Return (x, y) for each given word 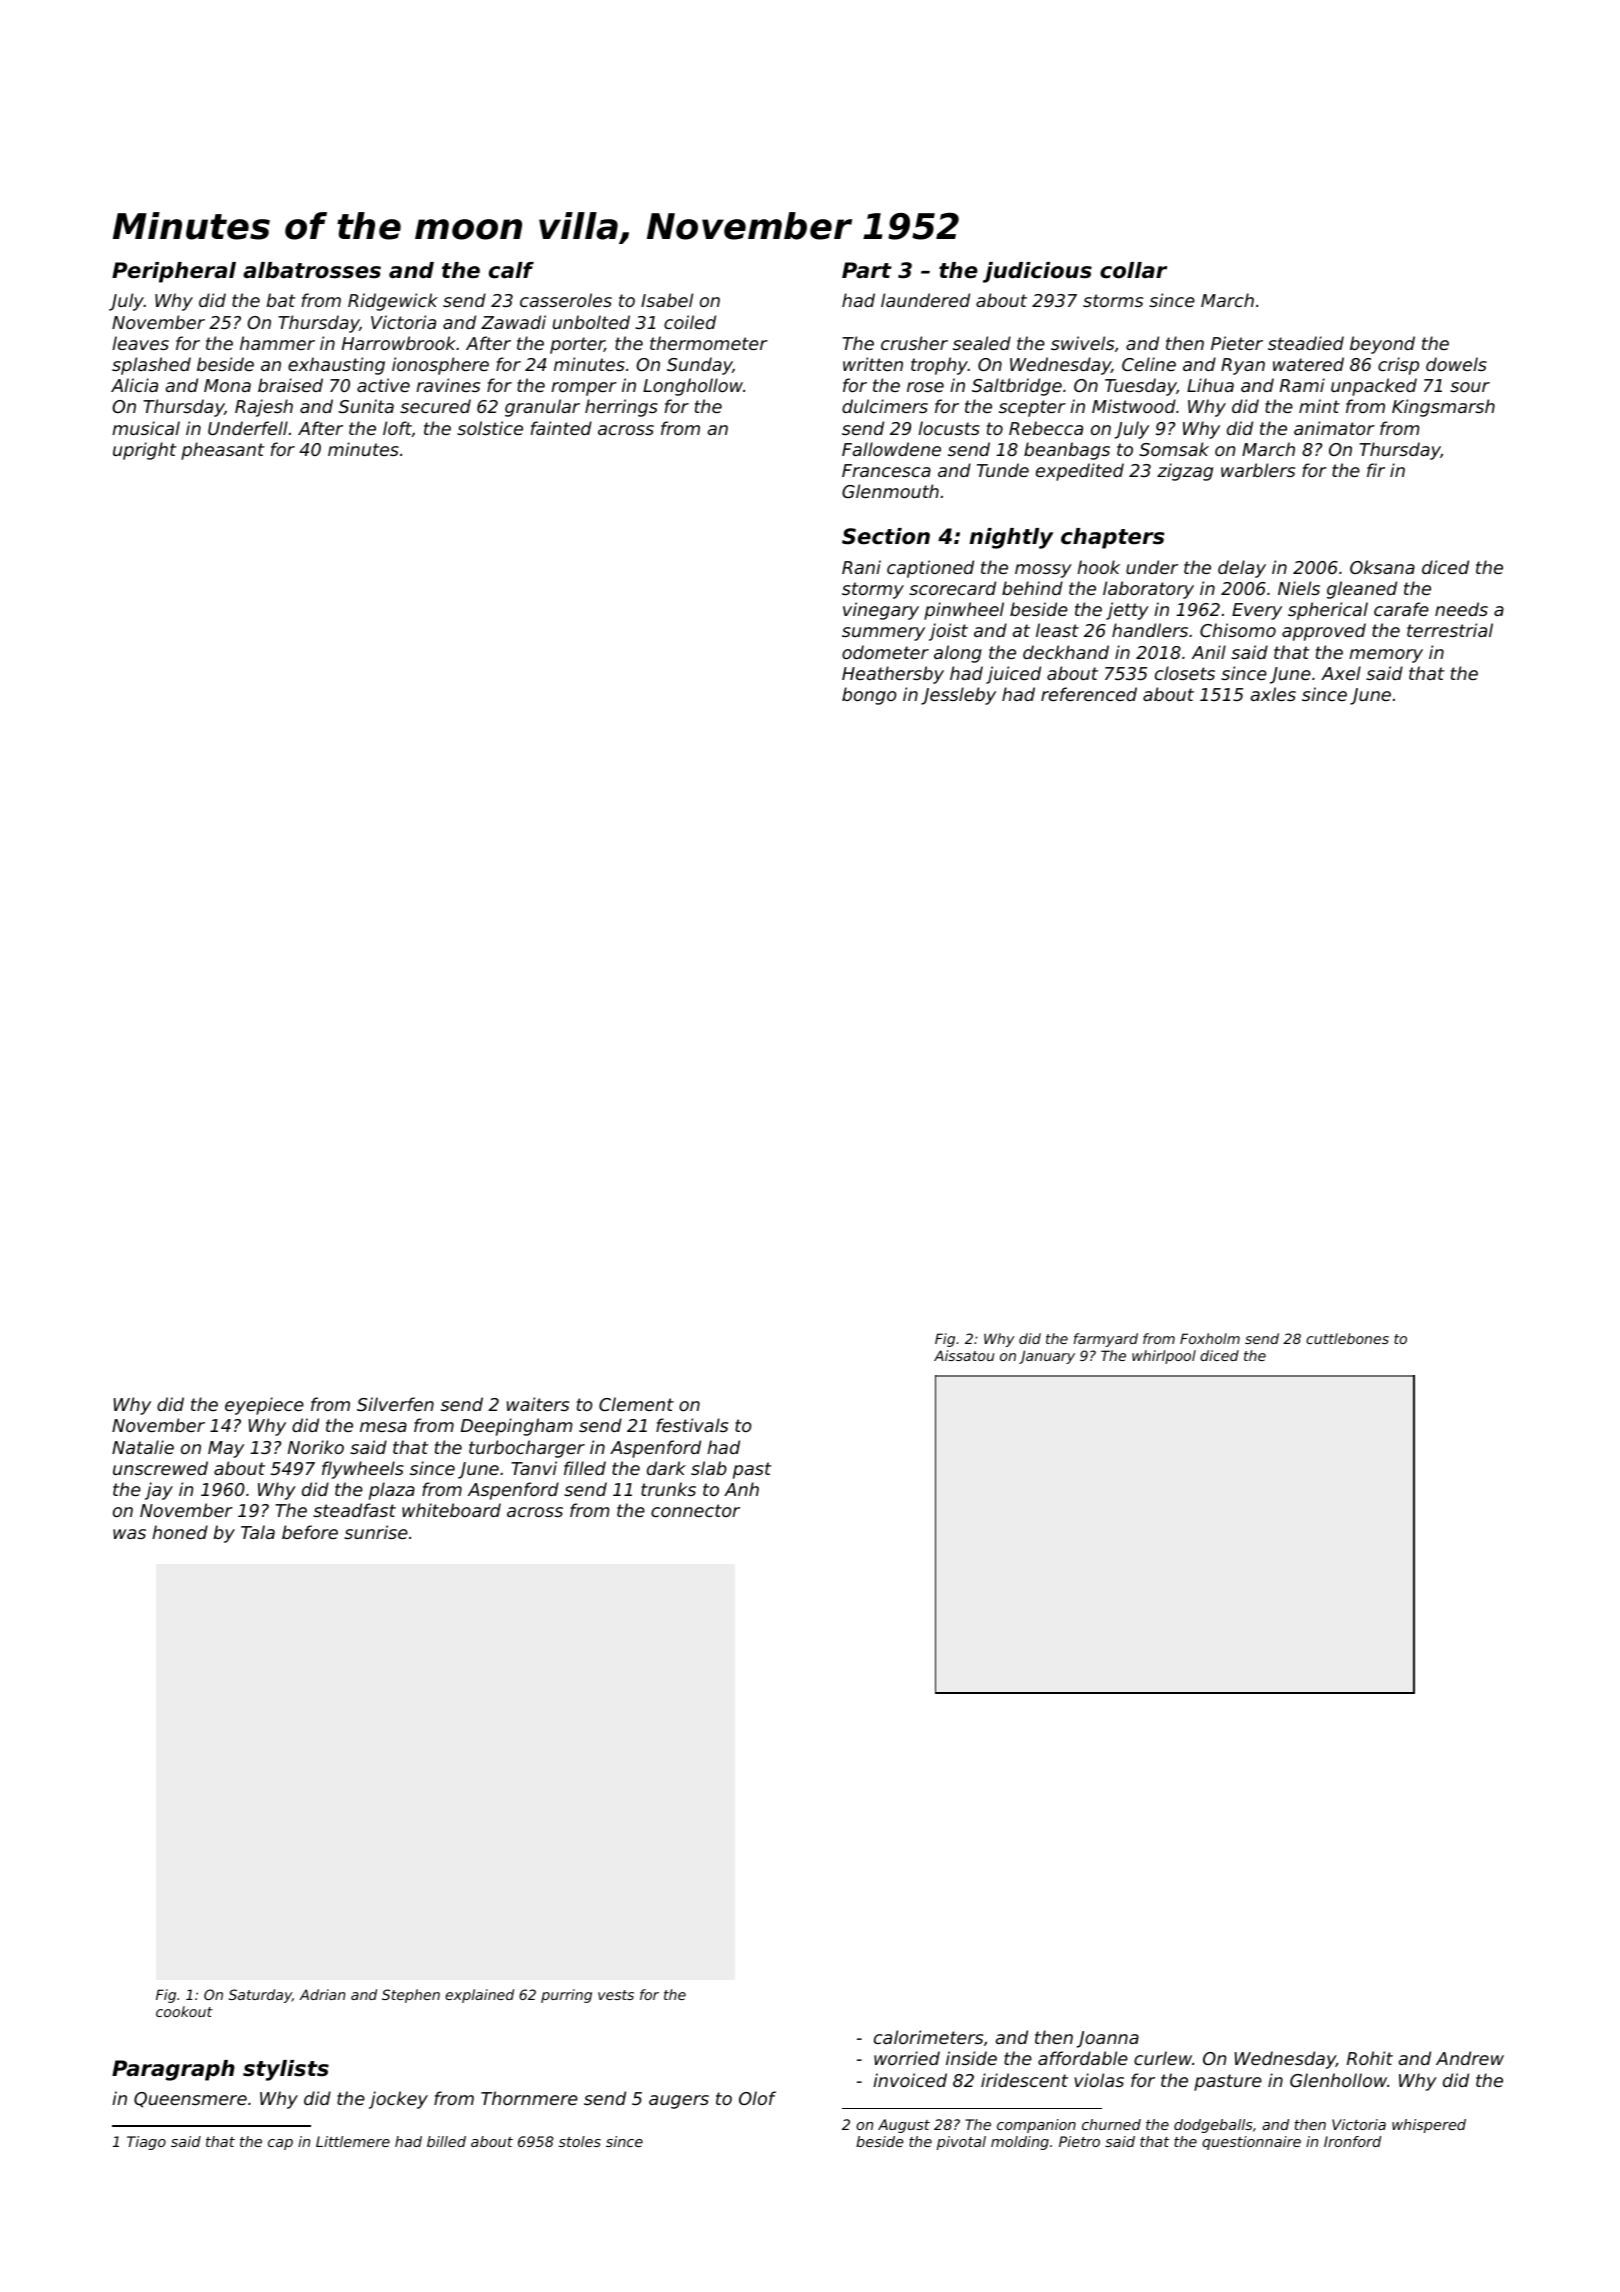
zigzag (1185, 472)
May (226, 1449)
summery (883, 634)
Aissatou (964, 1355)
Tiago (146, 2143)
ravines (448, 385)
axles (1273, 694)
